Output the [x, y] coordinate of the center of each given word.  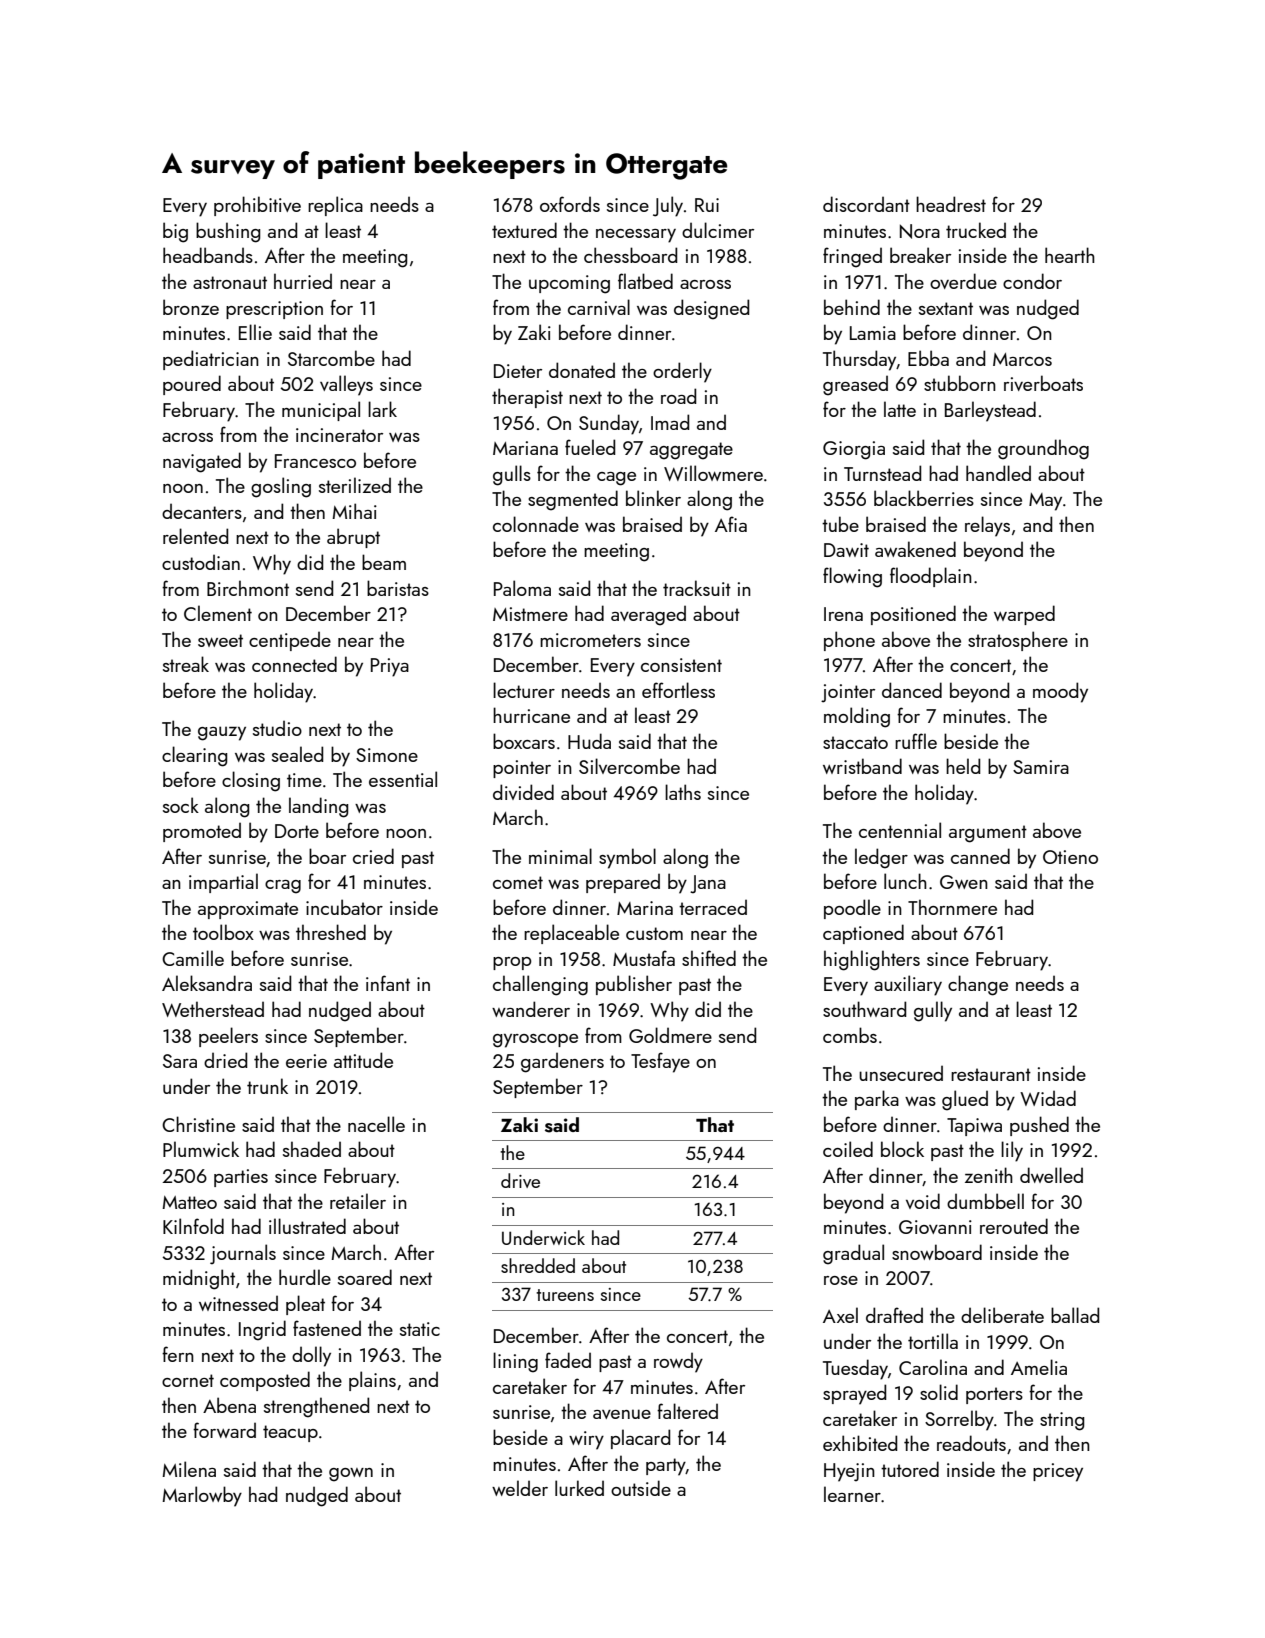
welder [520, 1488]
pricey [1058, 1472]
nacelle [376, 1124]
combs [850, 1035]
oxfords [570, 204]
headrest [951, 204]
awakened [915, 549]
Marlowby [202, 1496]
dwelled [1051, 1175]
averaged [648, 615]
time [304, 780]
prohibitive [257, 206]
